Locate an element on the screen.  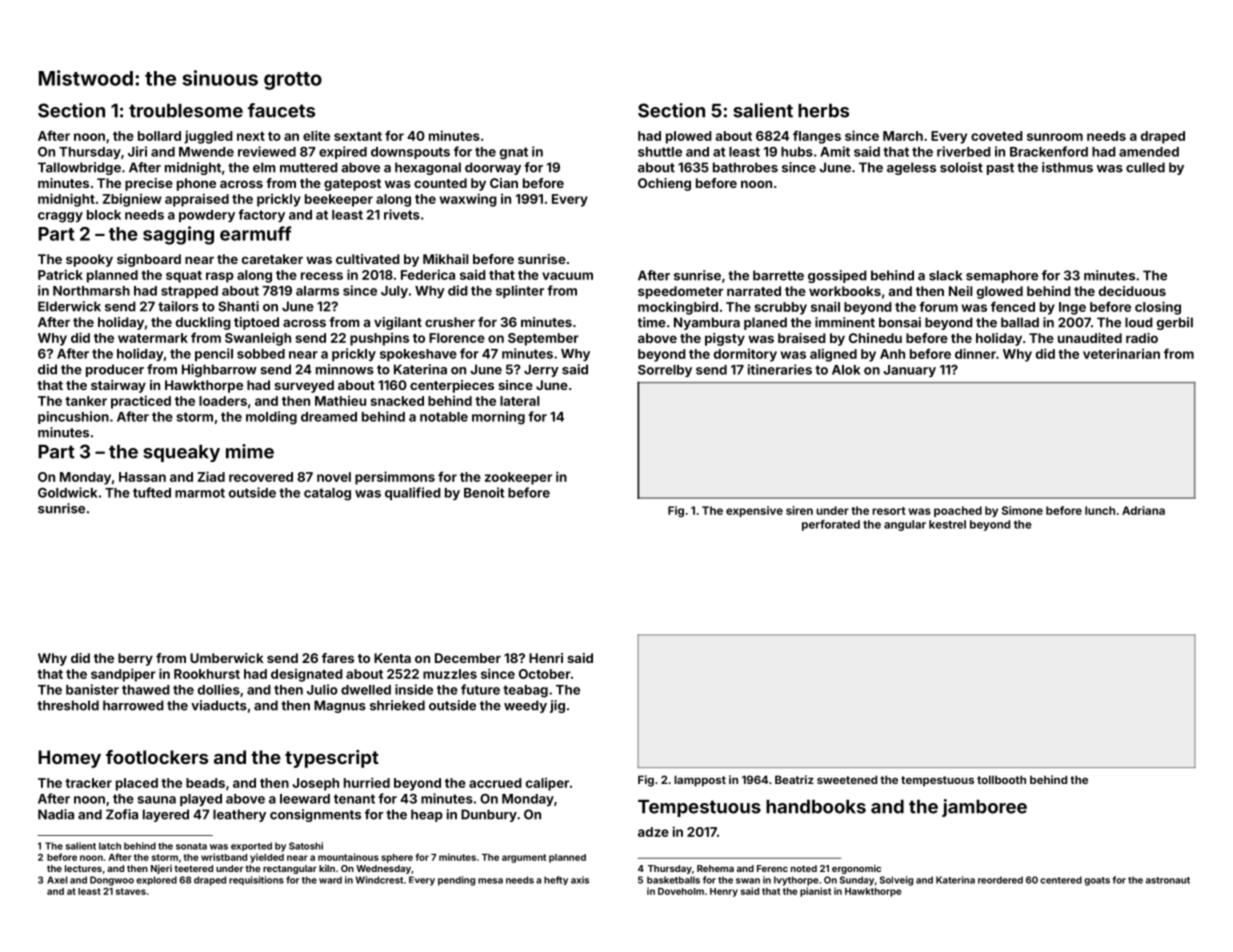
herbs is located at coordinates (823, 111).
